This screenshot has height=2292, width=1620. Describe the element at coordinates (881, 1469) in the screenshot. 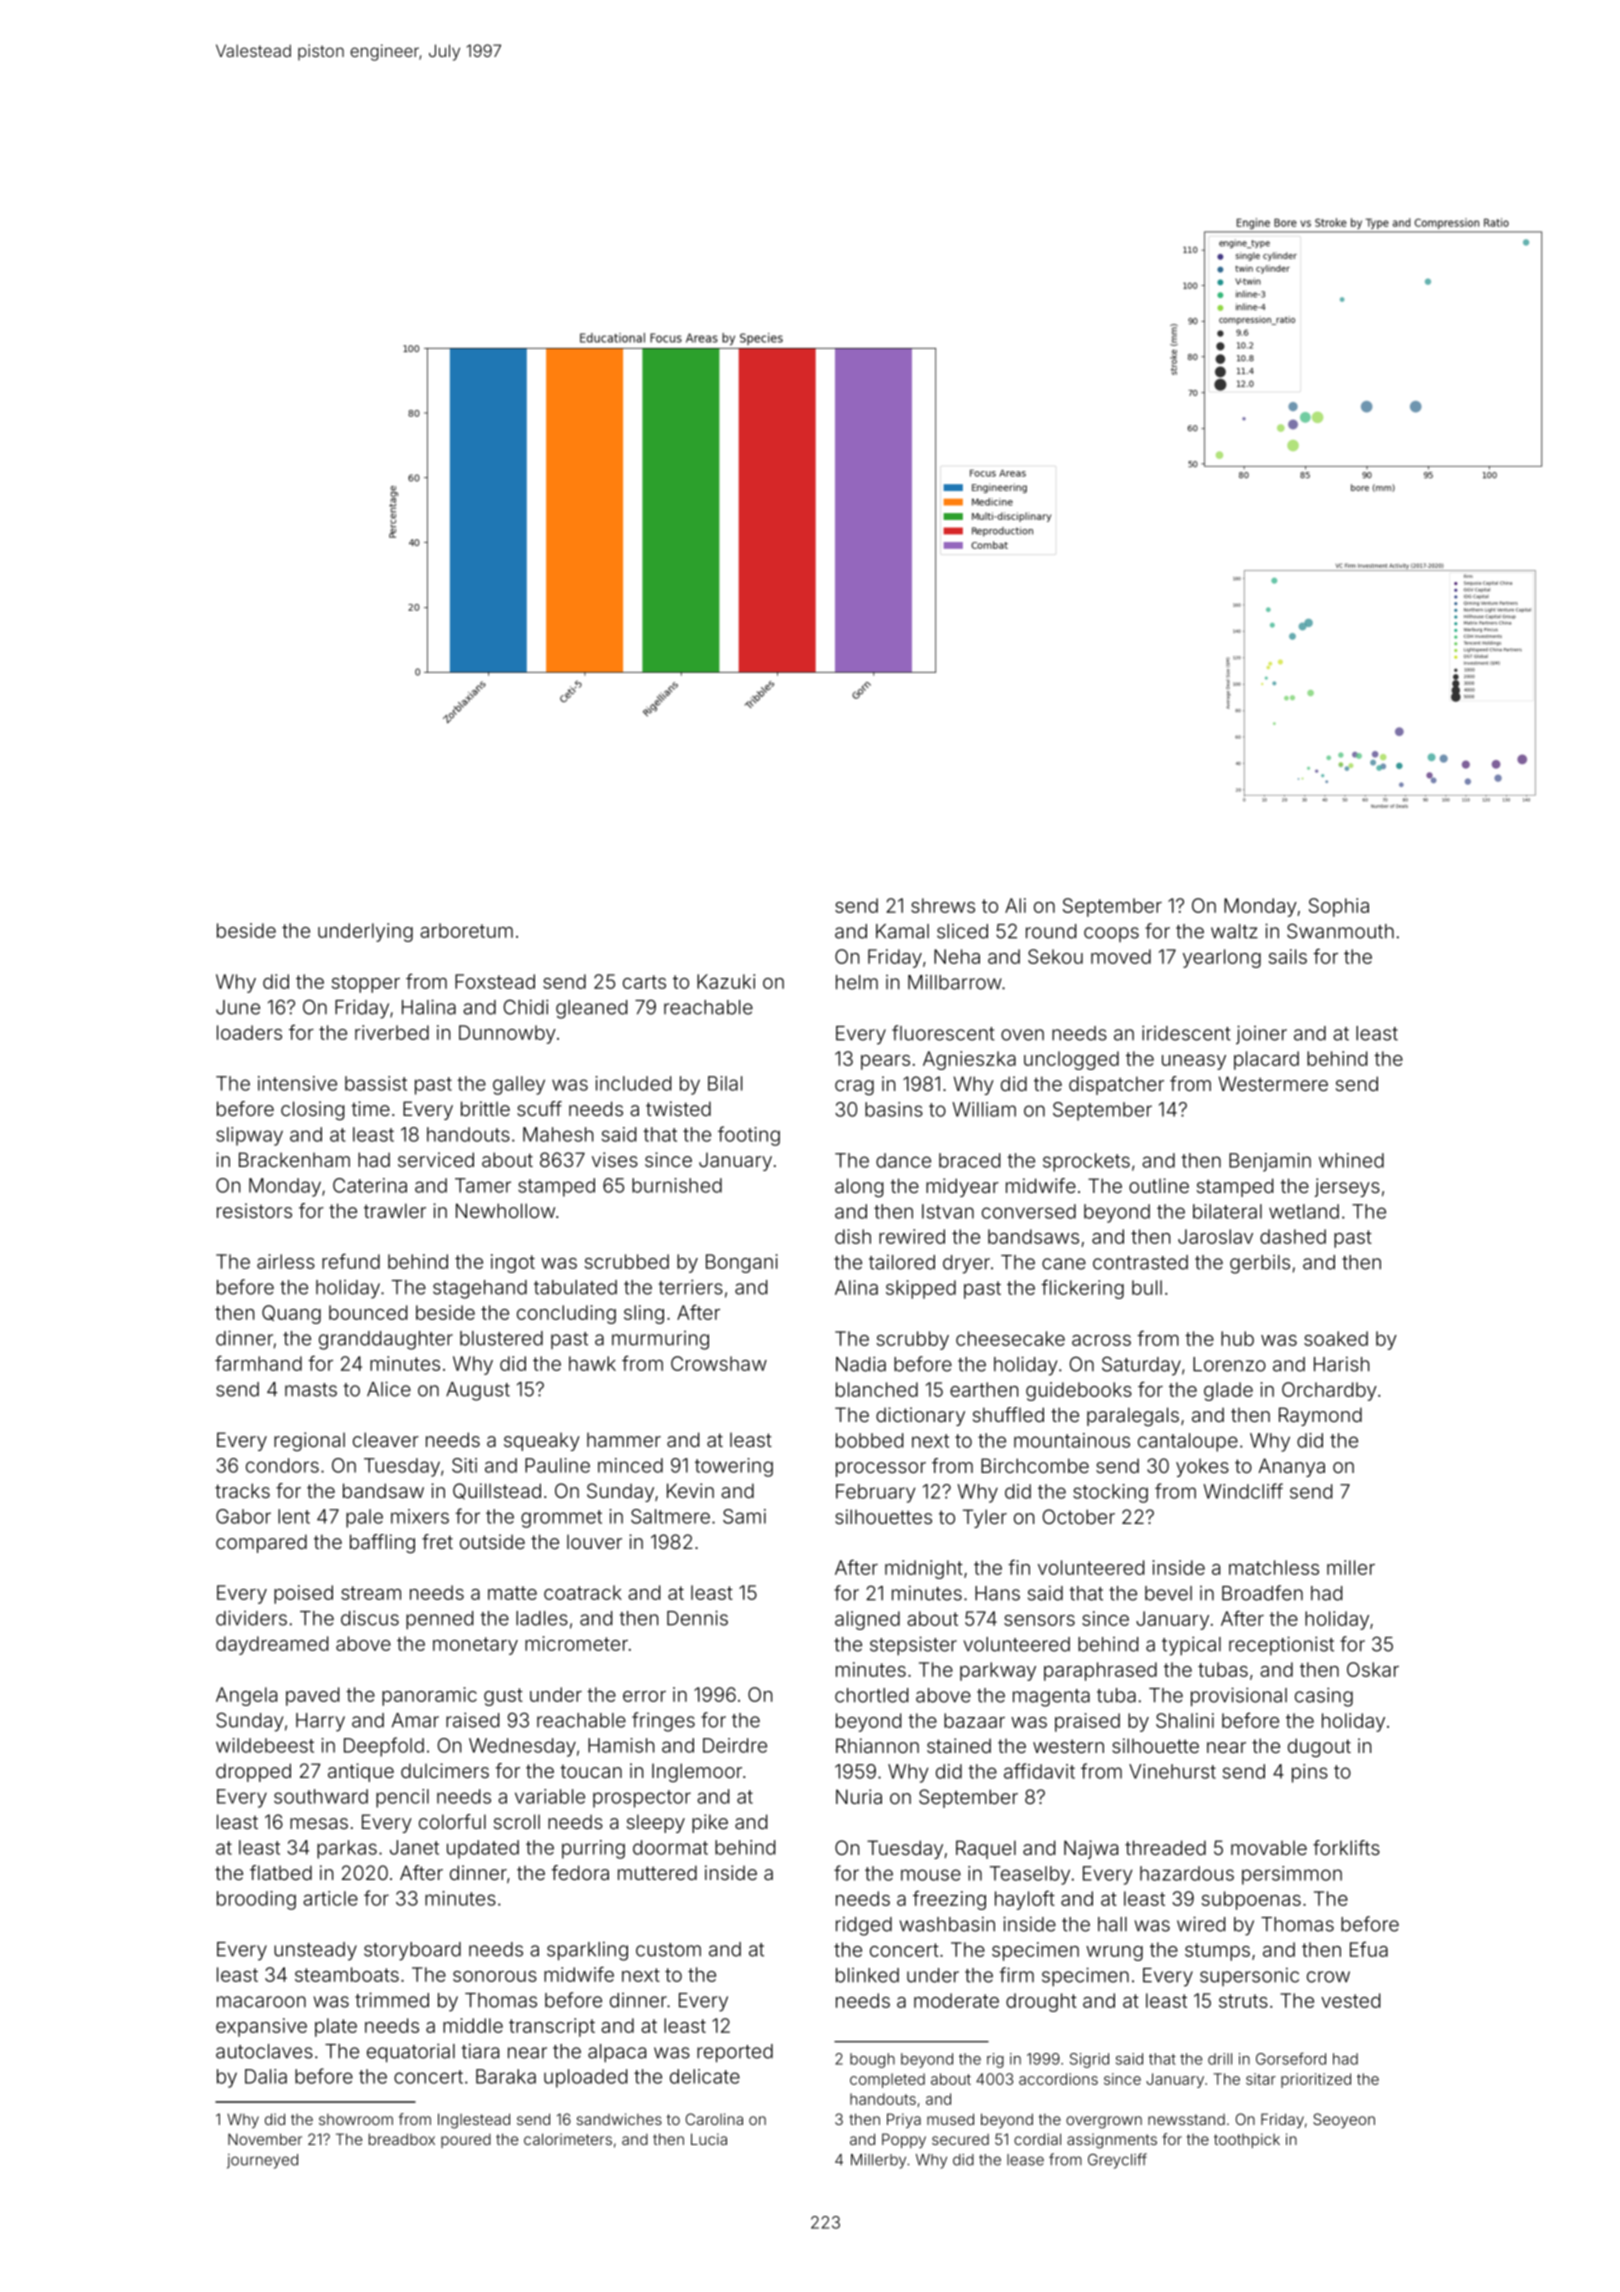

I see `processor` at that location.
